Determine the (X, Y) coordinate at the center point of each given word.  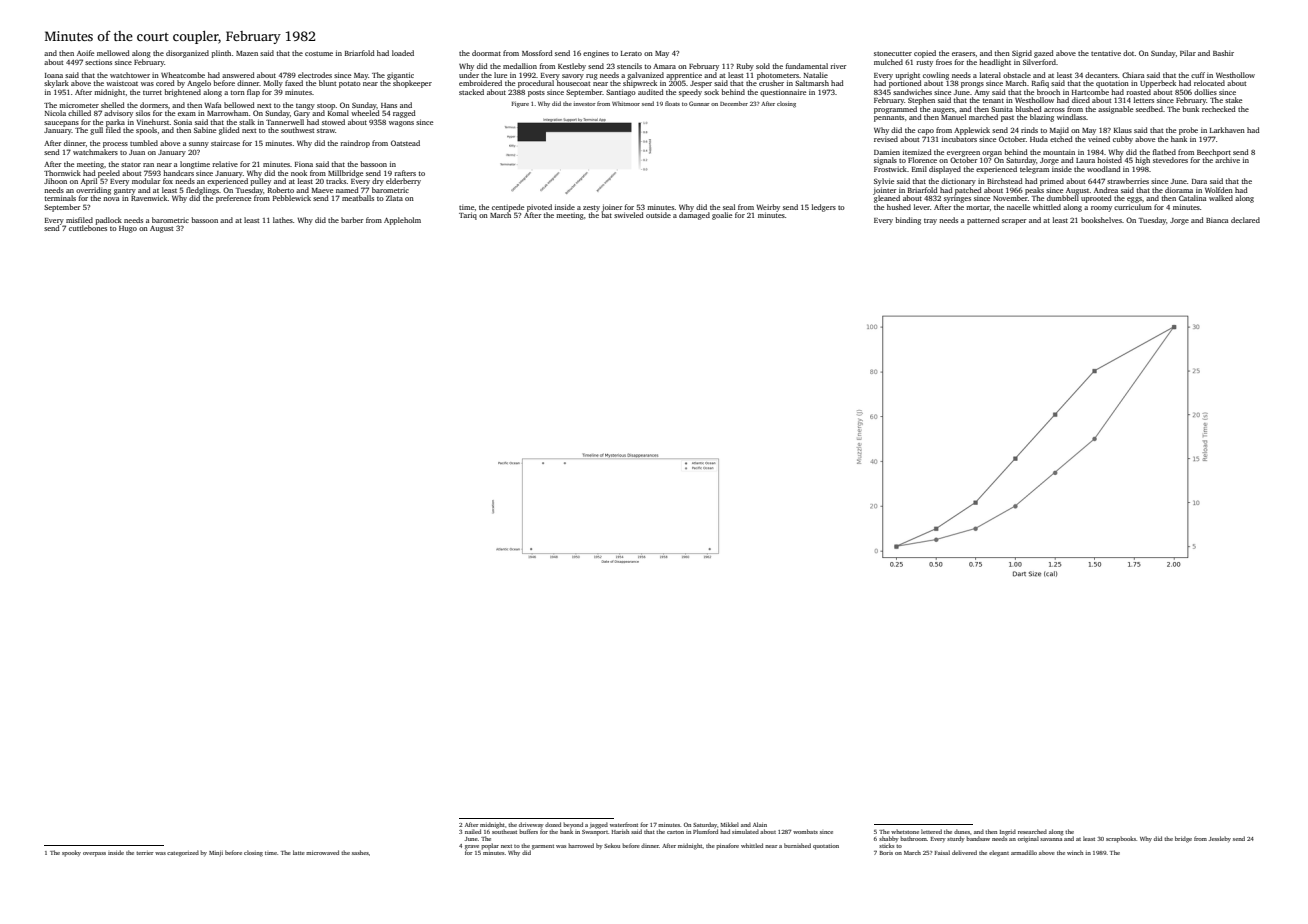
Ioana (54, 75)
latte (299, 852)
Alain (760, 824)
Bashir (1223, 53)
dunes (962, 831)
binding (908, 221)
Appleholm (402, 221)
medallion (520, 66)
